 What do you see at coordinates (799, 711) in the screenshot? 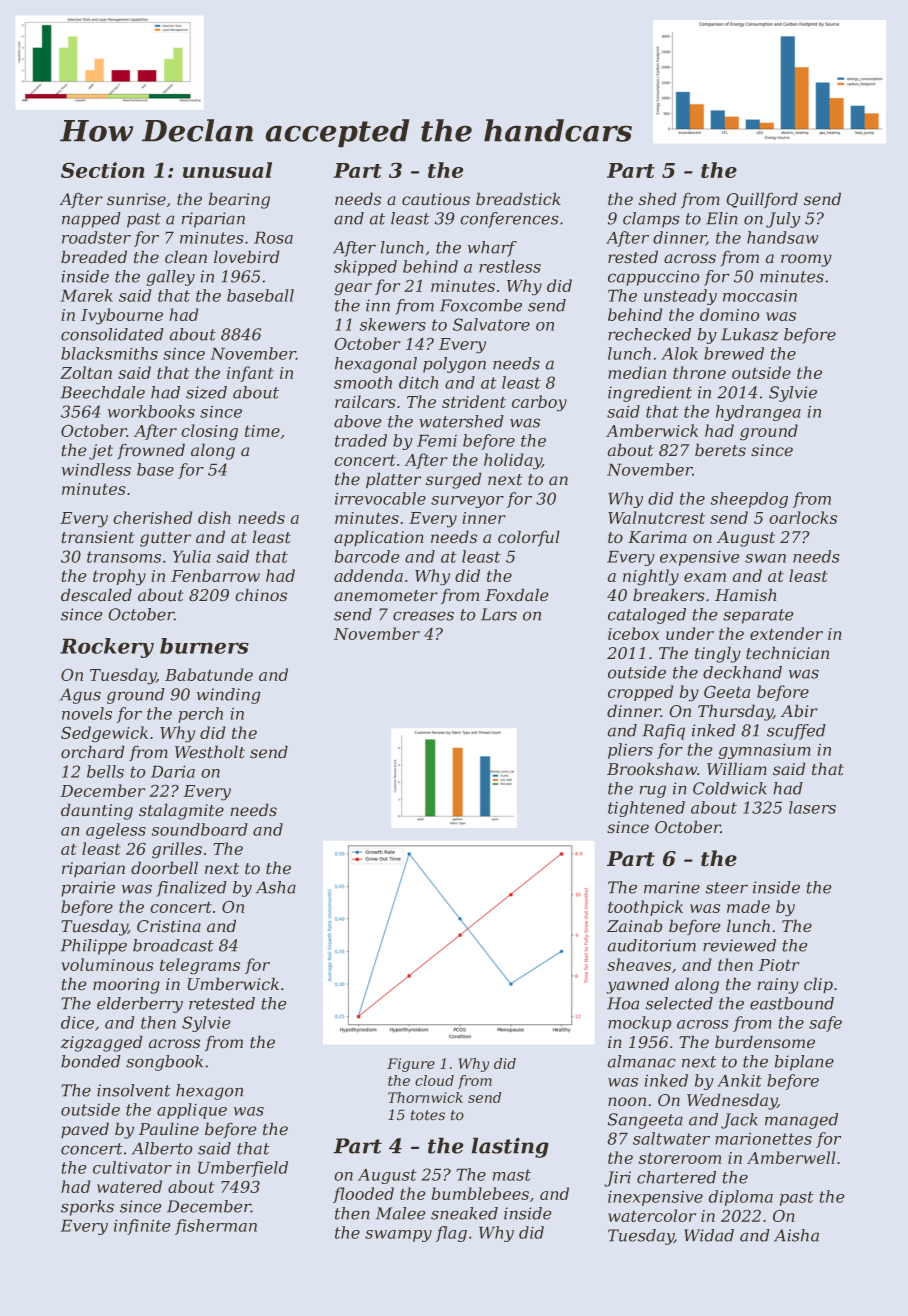
I see `Abir` at bounding box center [799, 711].
